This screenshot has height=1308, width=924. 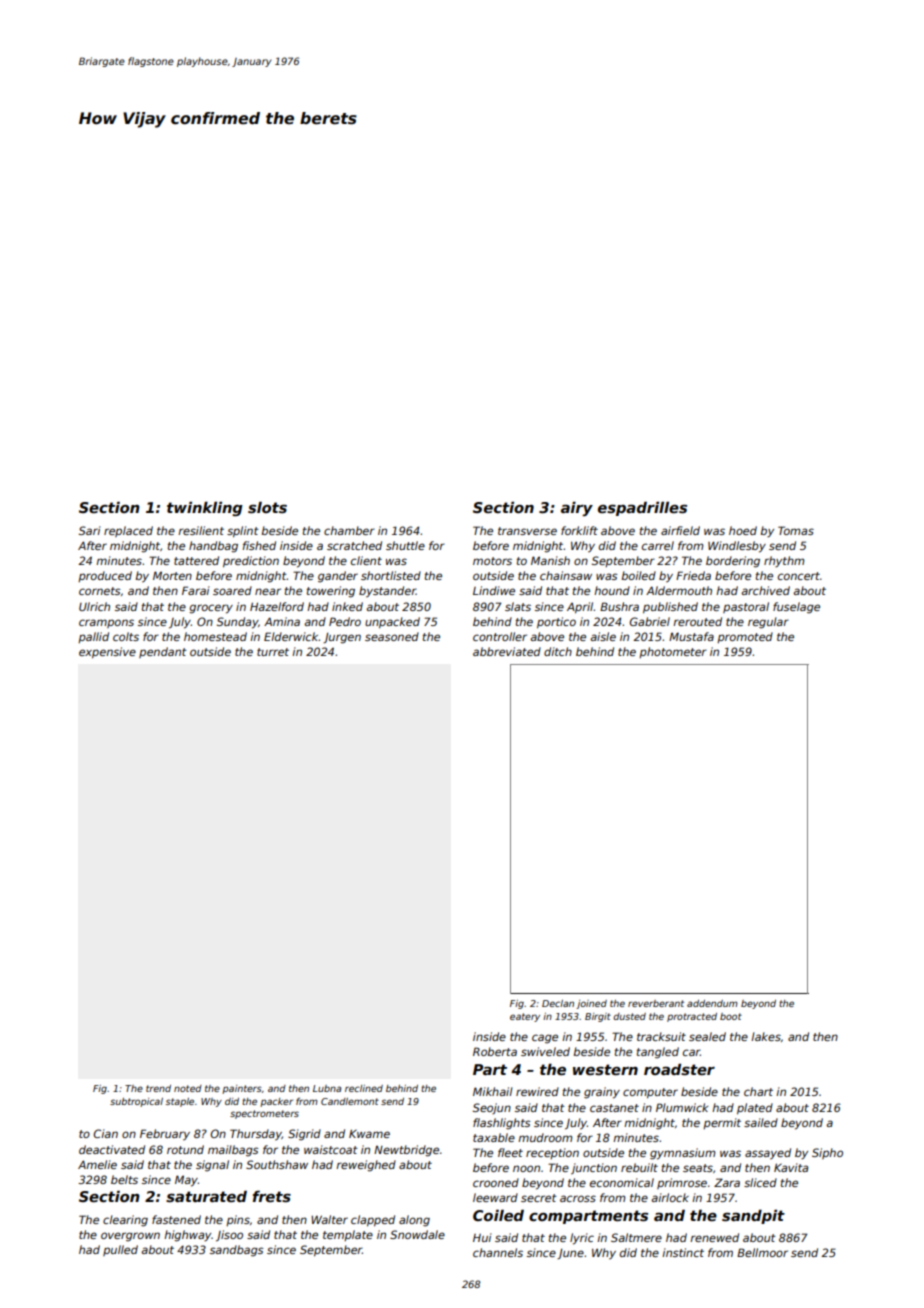 What do you see at coordinates (558, 1003) in the screenshot?
I see `Declan` at bounding box center [558, 1003].
